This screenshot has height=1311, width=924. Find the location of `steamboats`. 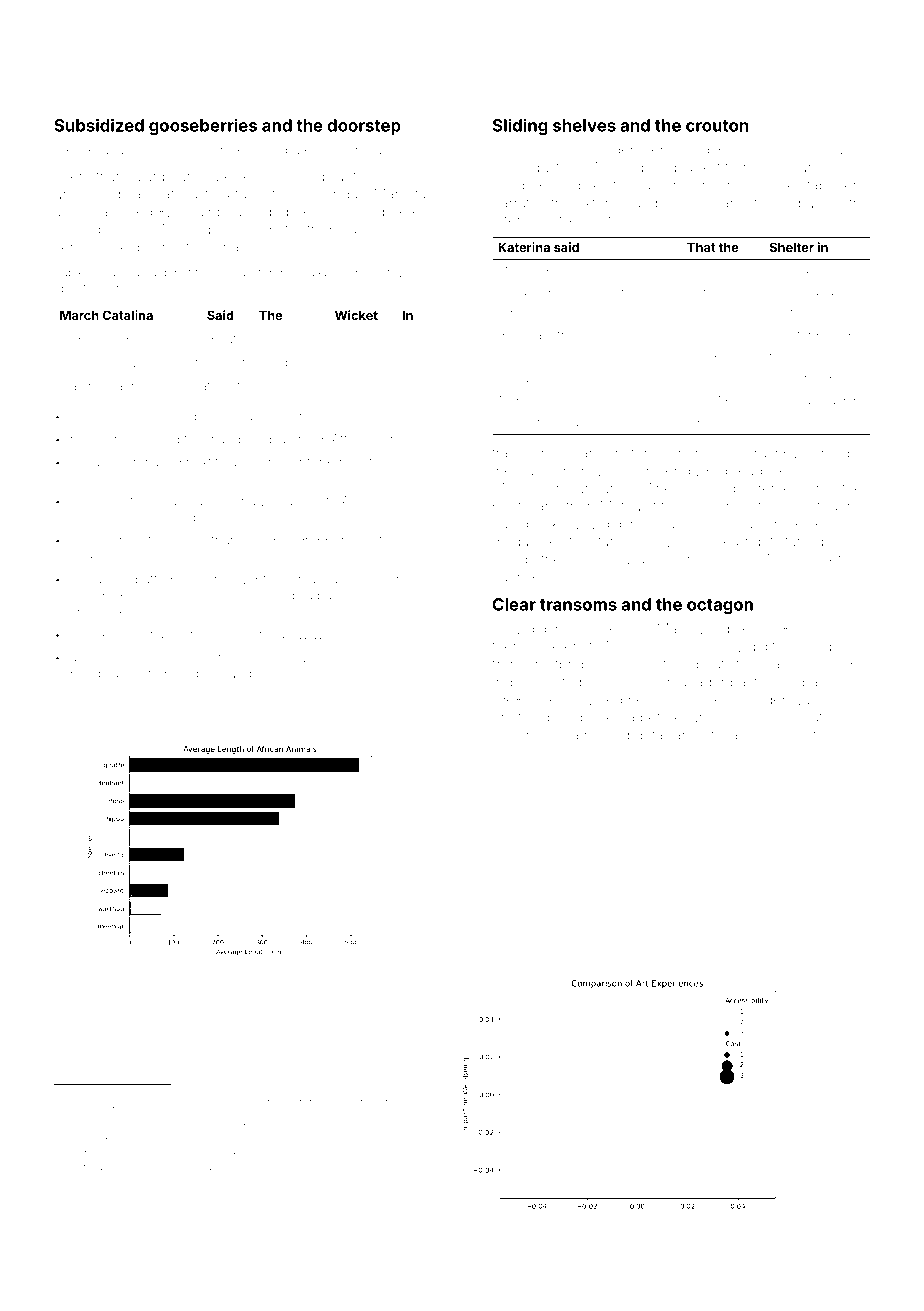

steamboats is located at coordinates (694, 664).
